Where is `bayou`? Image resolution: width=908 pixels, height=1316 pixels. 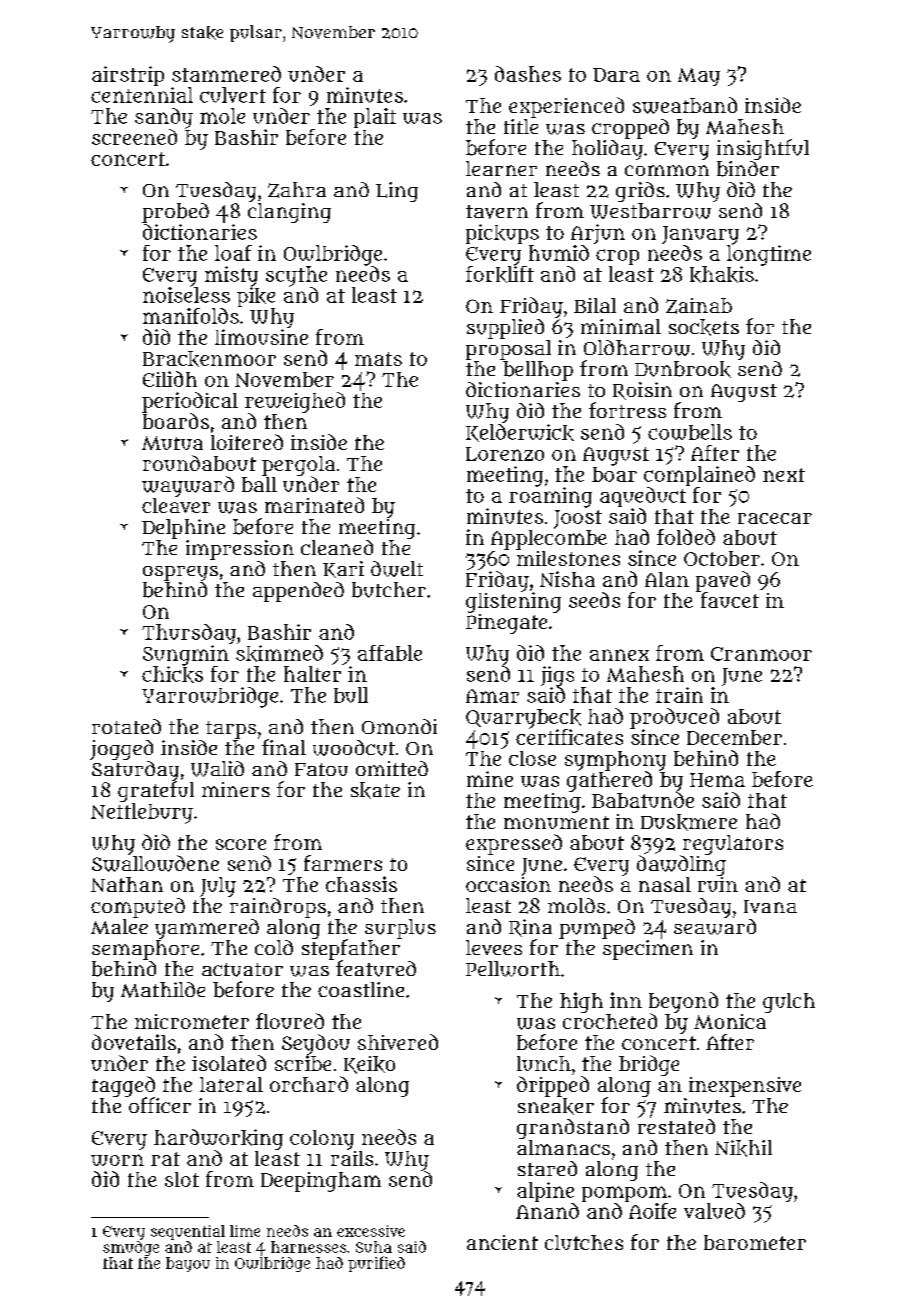
bayou is located at coordinates (188, 1264).
